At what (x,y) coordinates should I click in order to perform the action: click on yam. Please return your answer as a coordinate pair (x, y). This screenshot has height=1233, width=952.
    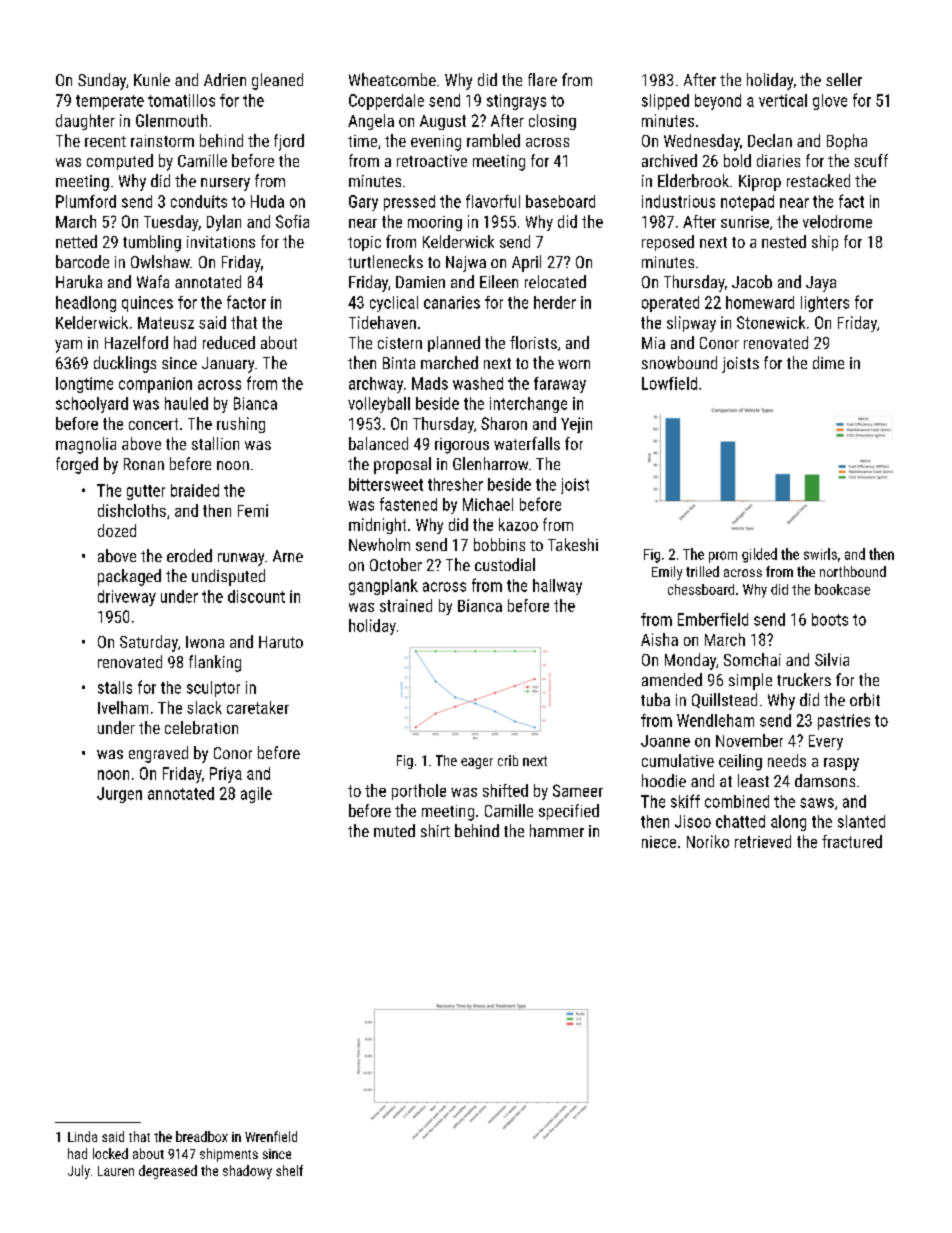
    Looking at the image, I should click on (68, 346).
